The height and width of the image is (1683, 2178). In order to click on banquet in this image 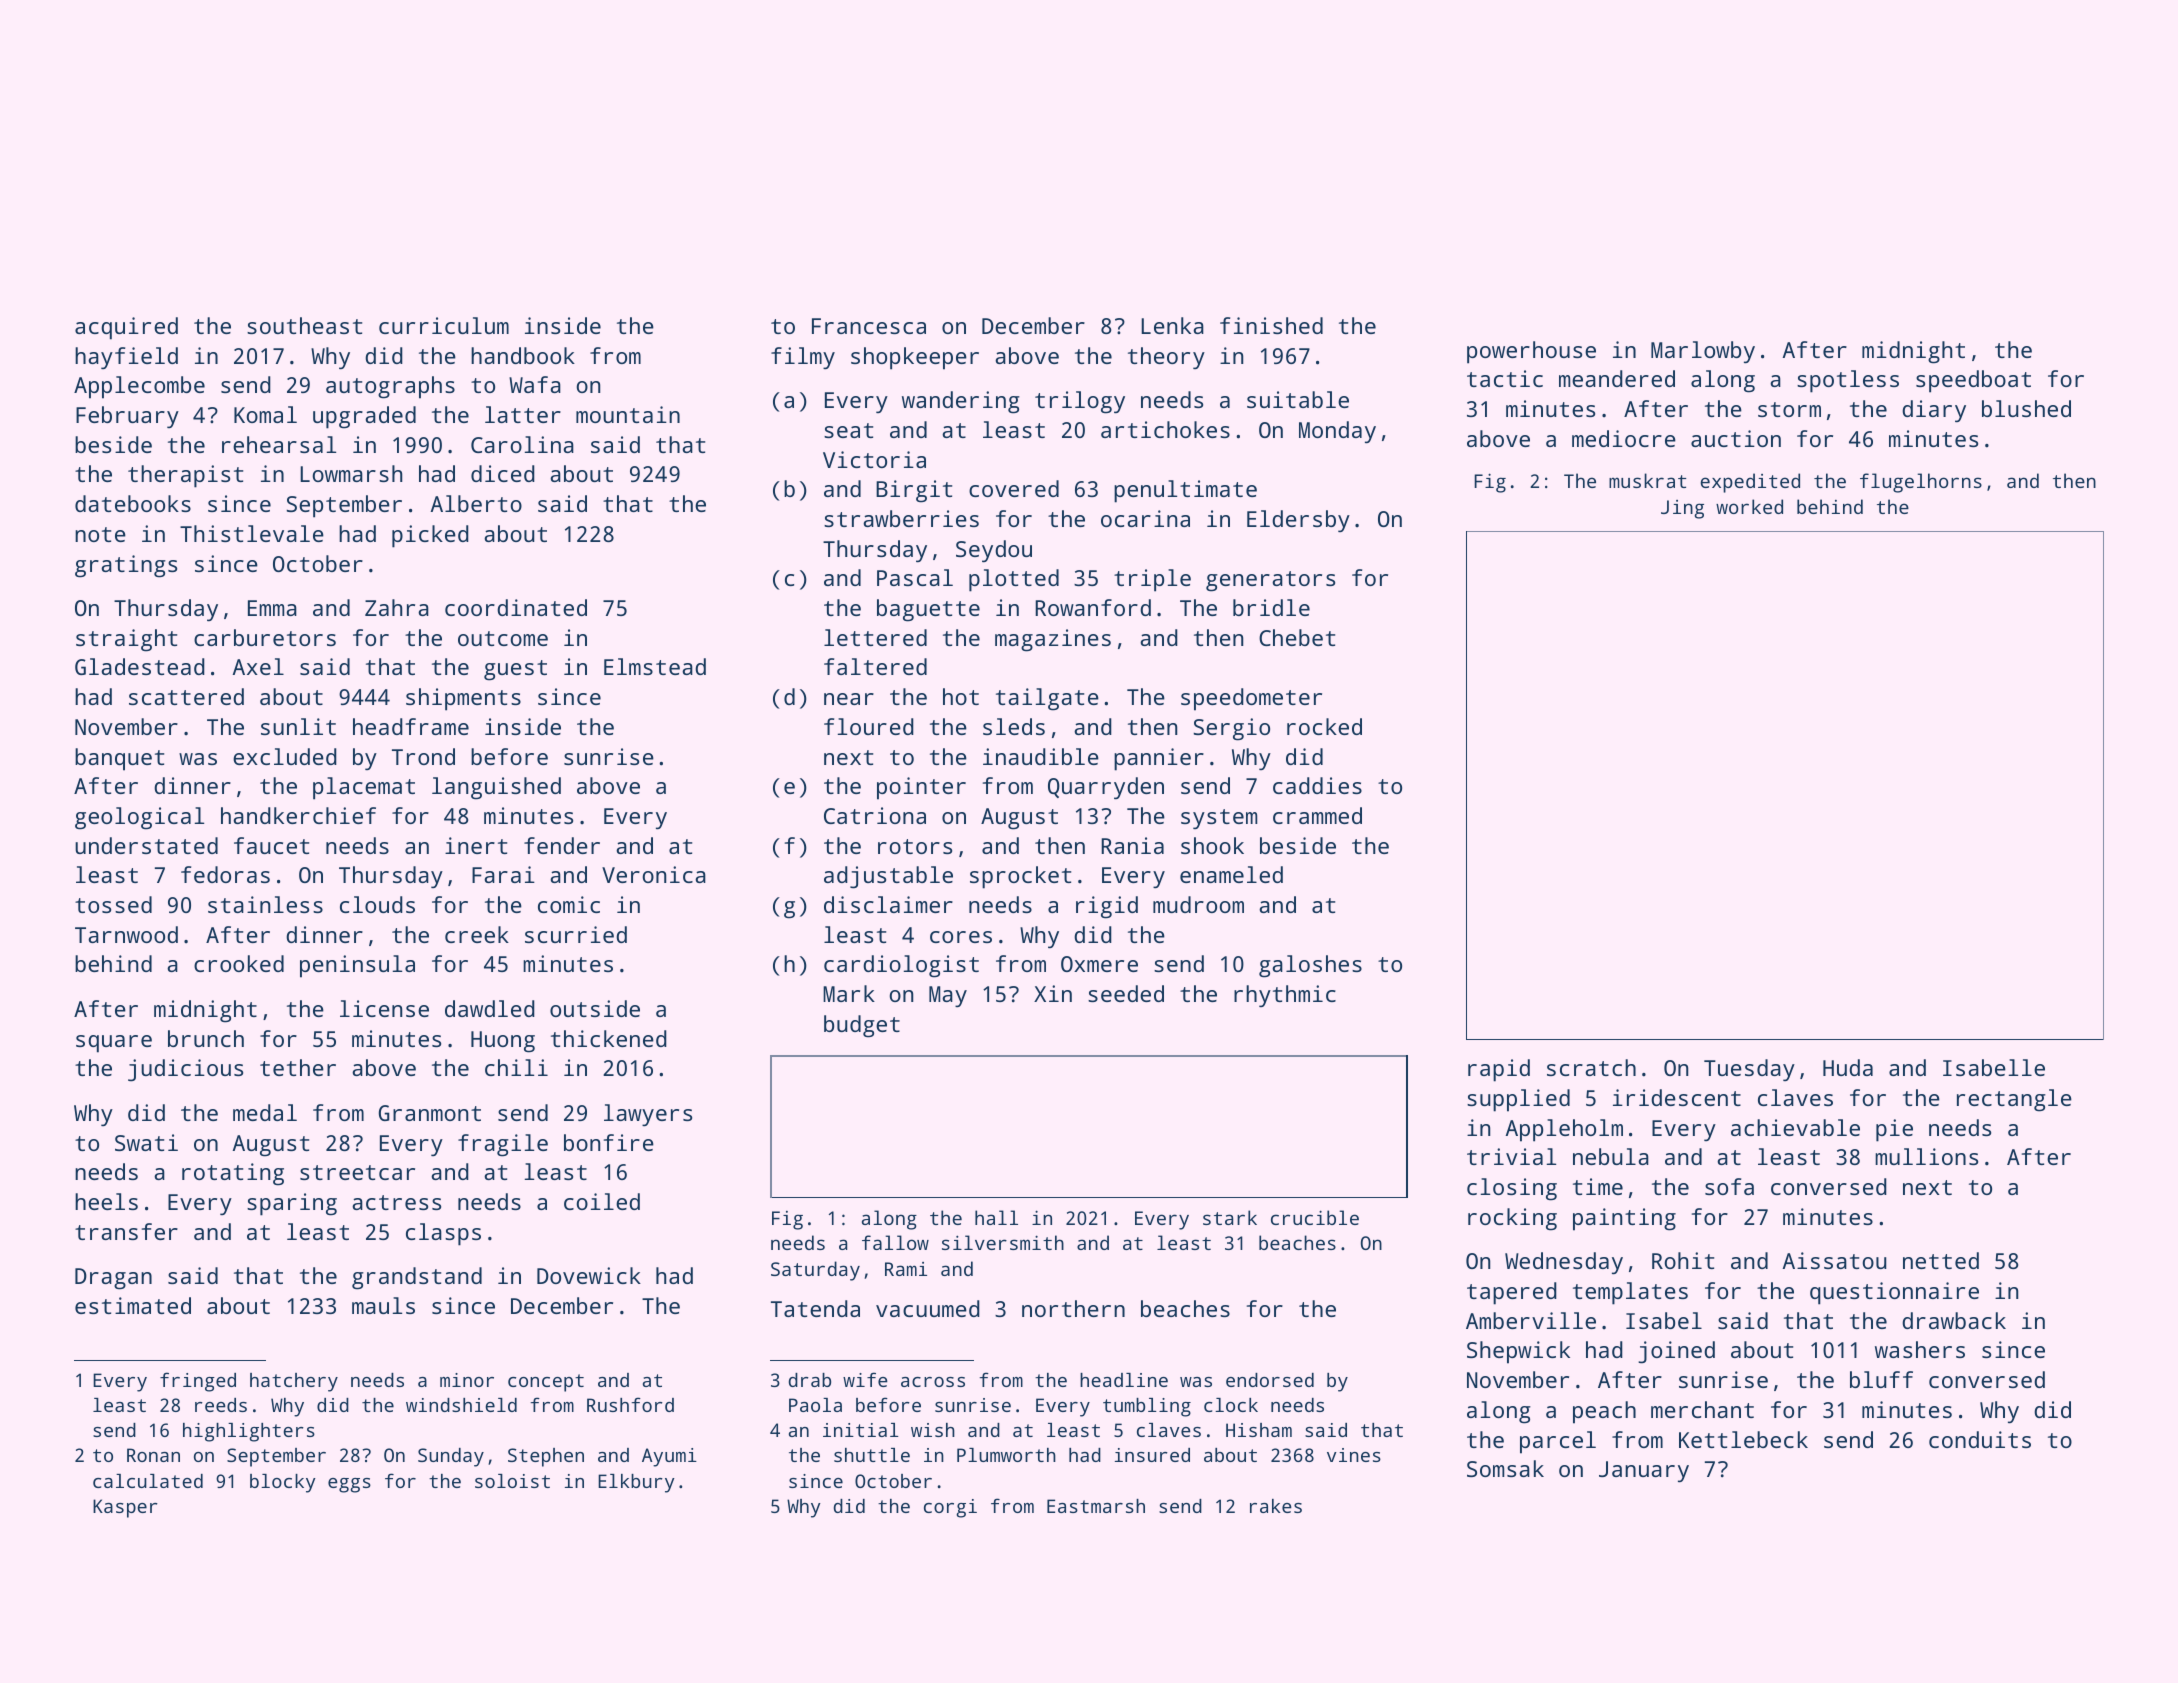, I will do `click(119, 759)`.
